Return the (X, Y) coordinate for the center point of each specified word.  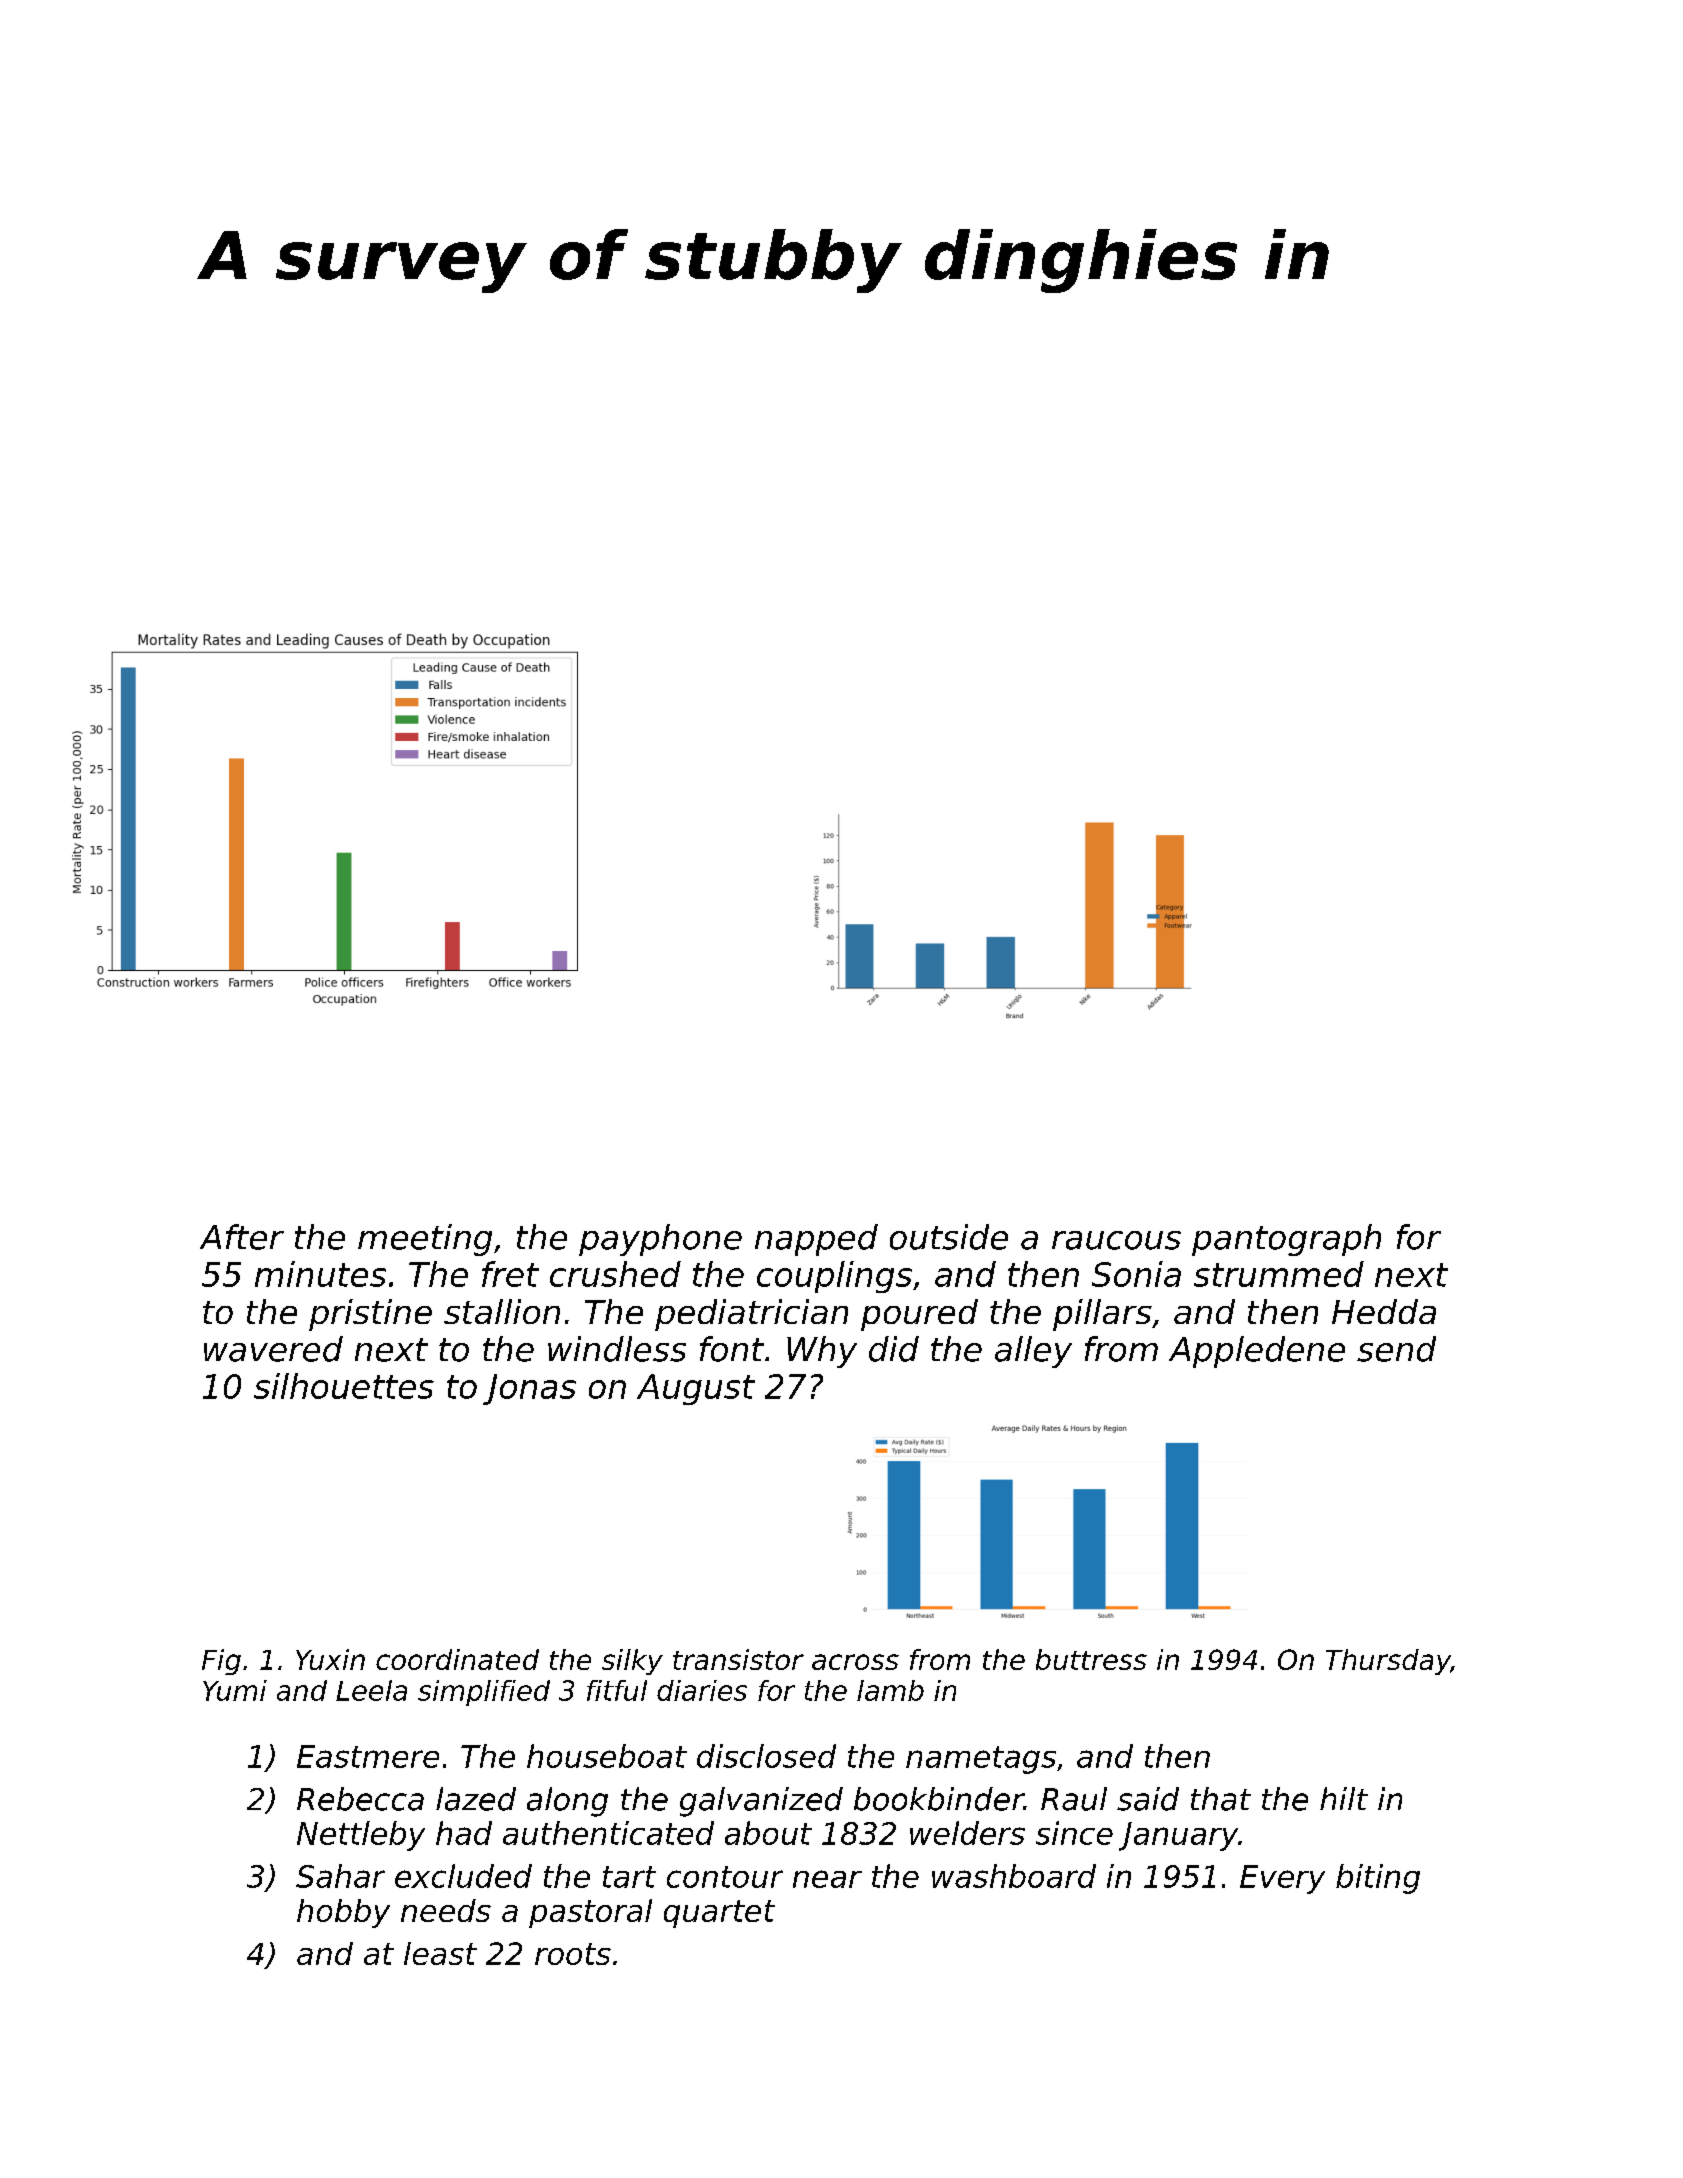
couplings (834, 1277)
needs (446, 1910)
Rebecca (360, 1799)
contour (725, 1877)
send (1396, 1349)
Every (1282, 1879)
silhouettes (344, 1386)
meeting (425, 1240)
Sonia (1136, 1274)
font (732, 1349)
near (827, 1879)
